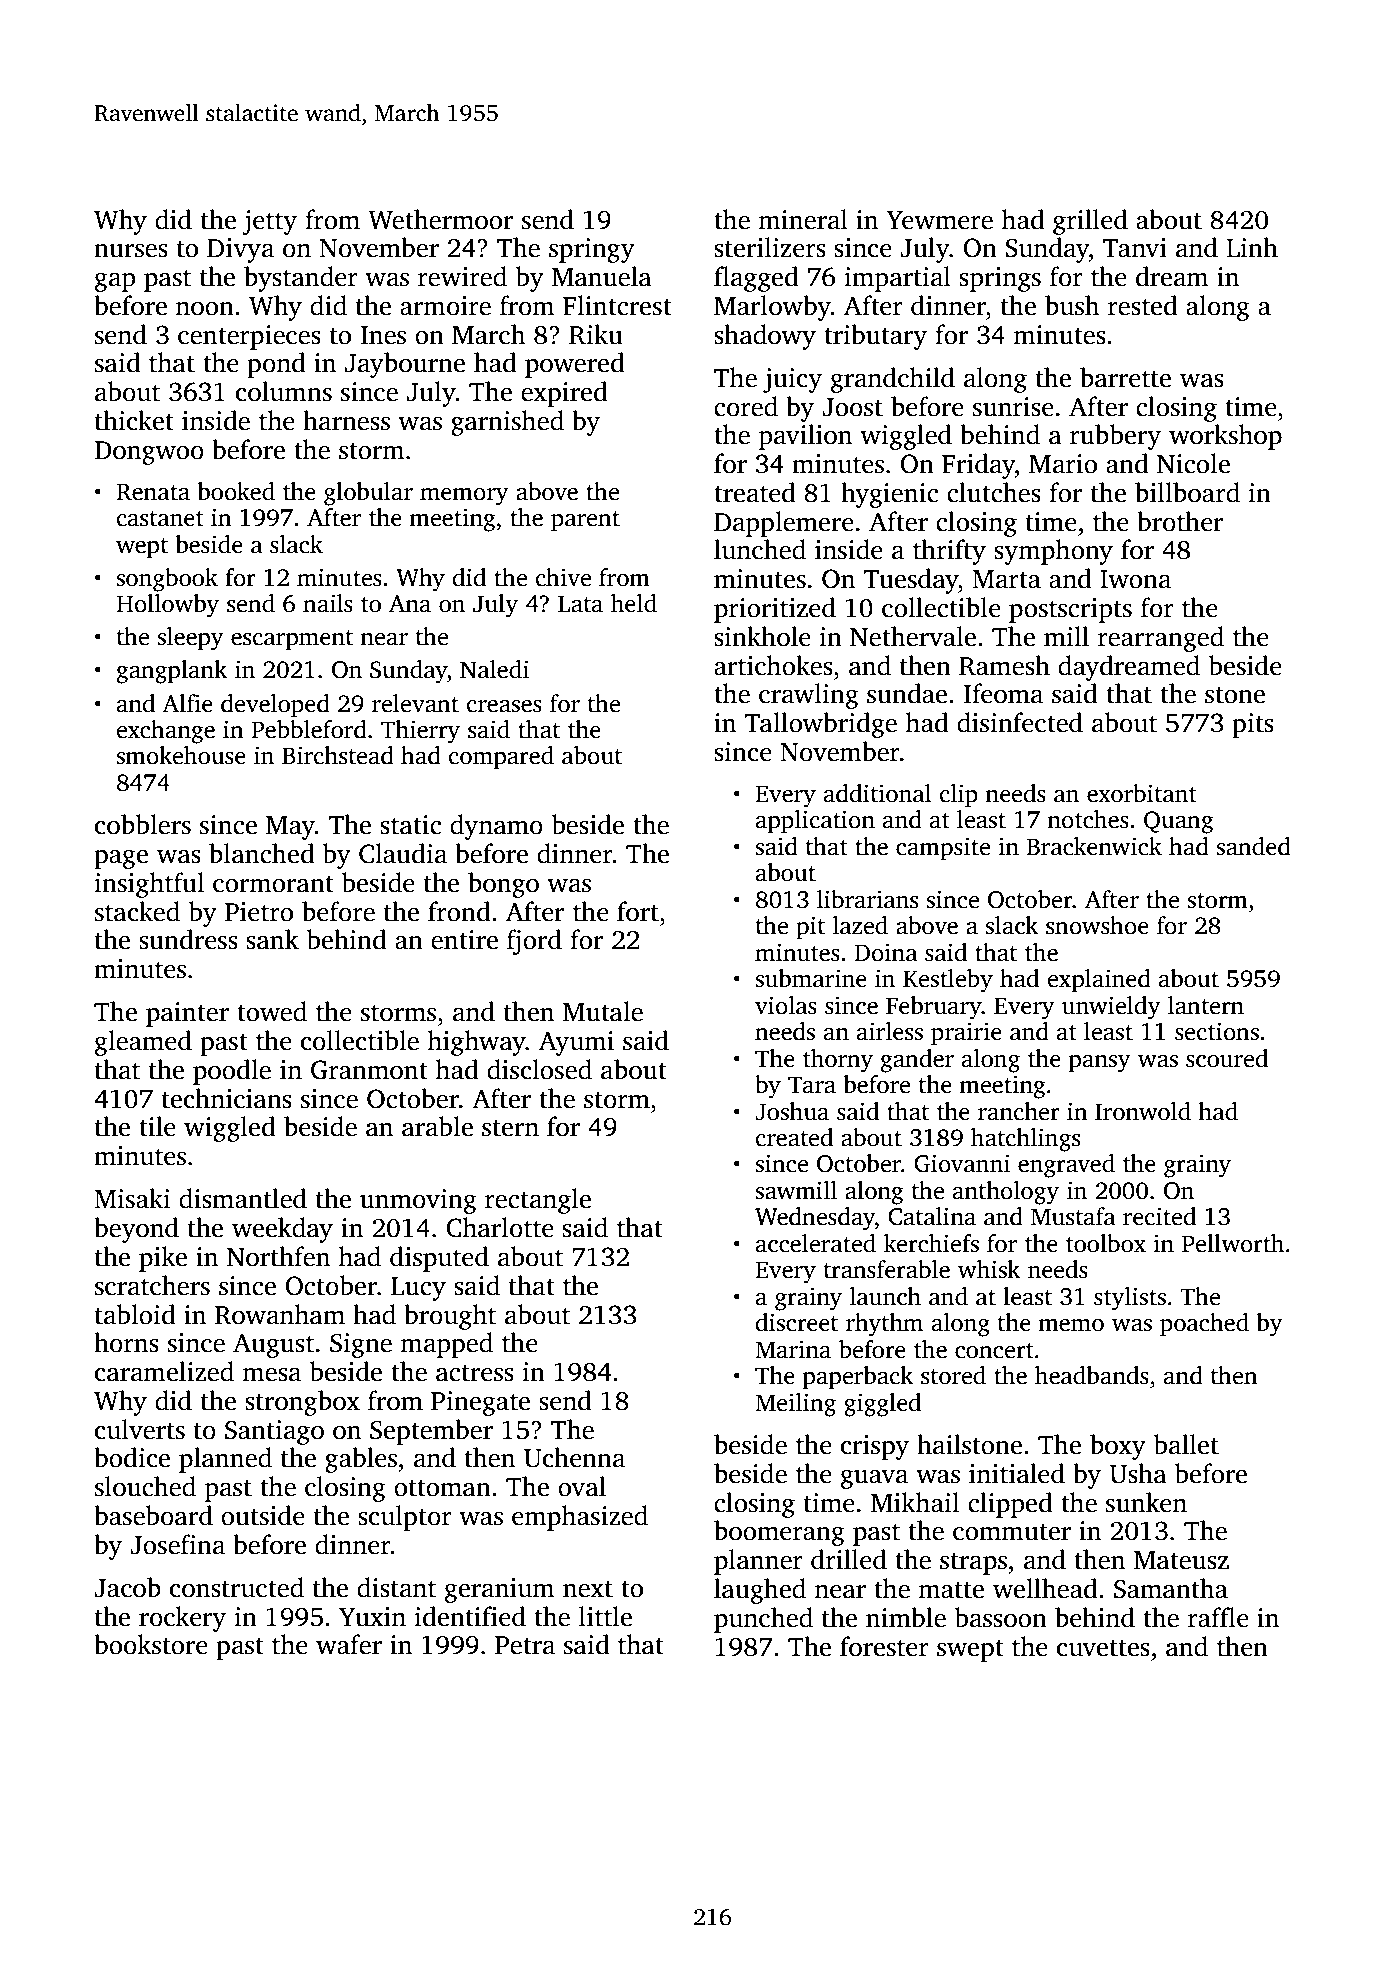 This screenshot has height=1969, width=1386. I want to click on barrette, so click(1125, 377).
